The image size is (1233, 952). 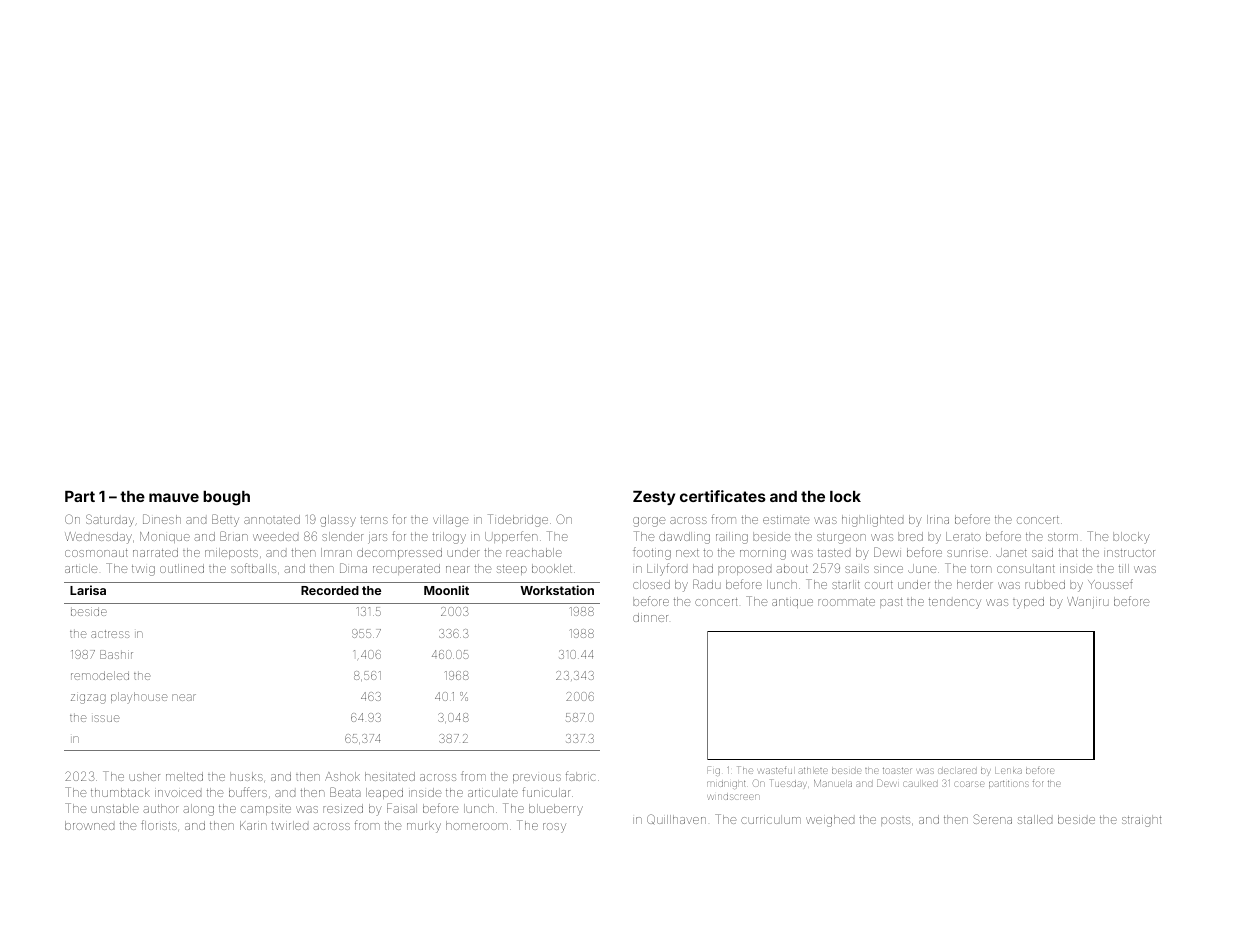 What do you see at coordinates (1088, 603) in the document?
I see `Wanjiru` at bounding box center [1088, 603].
